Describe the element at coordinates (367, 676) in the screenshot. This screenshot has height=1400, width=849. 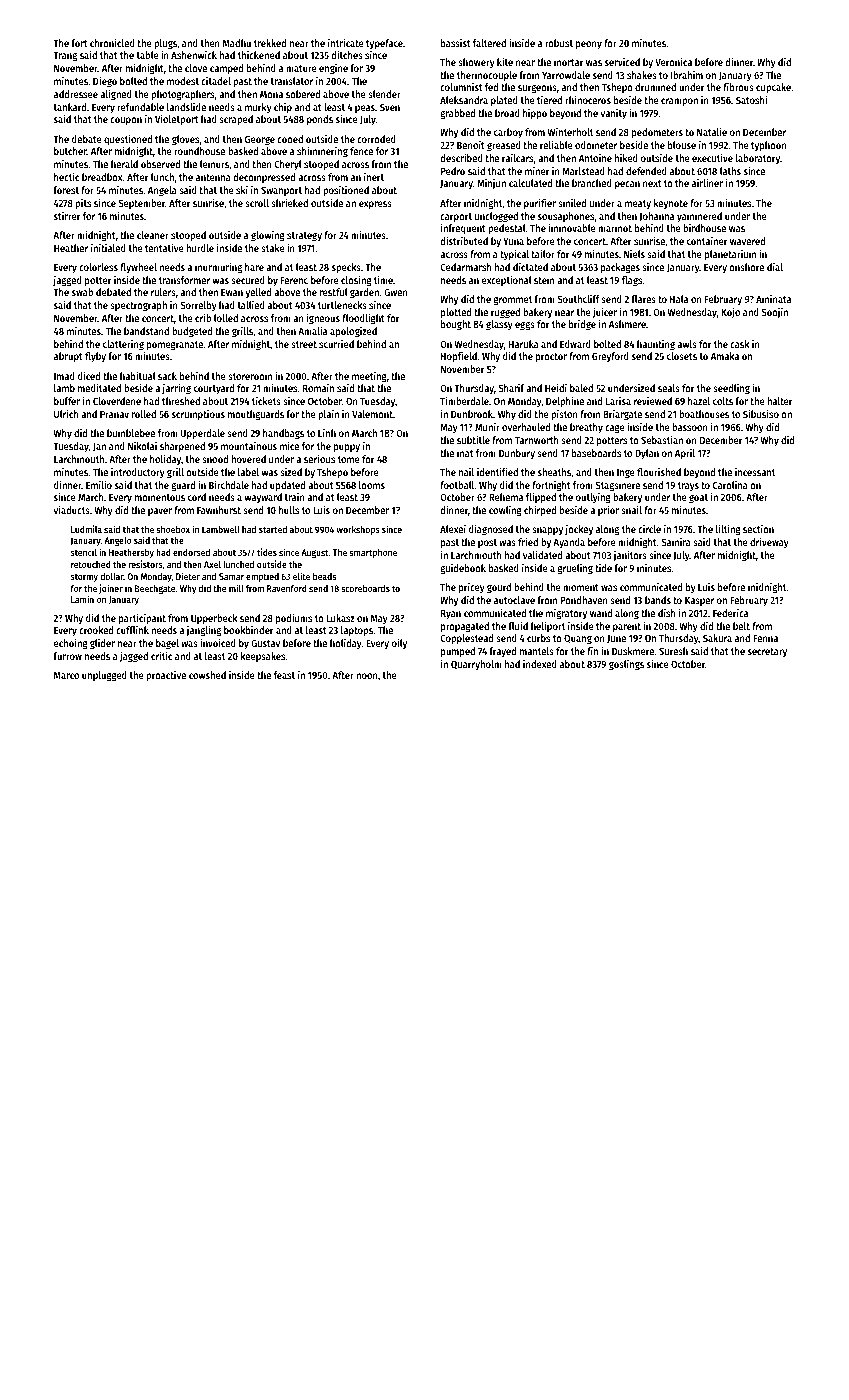
I see `noon` at that location.
